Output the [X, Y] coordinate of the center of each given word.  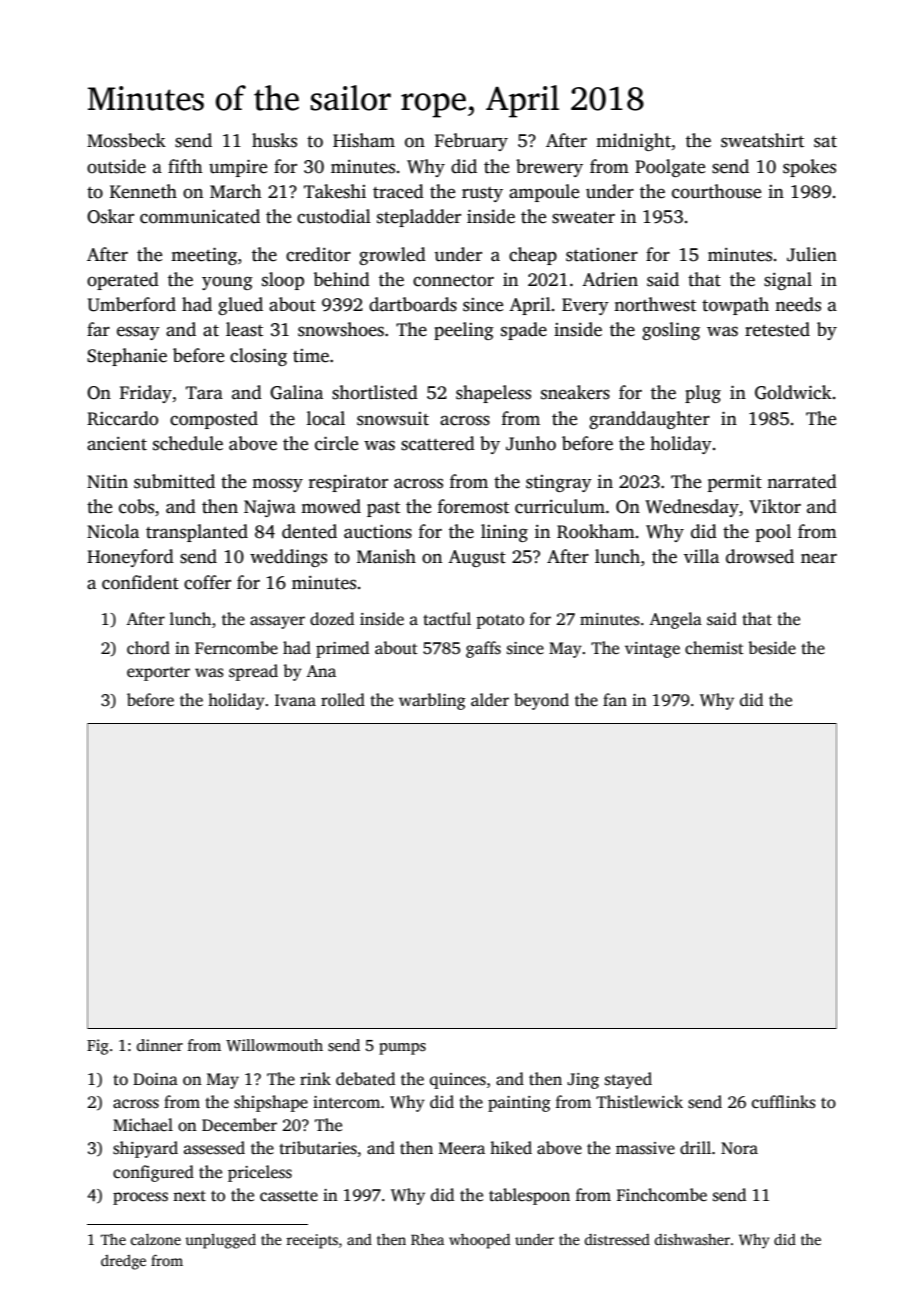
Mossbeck [126, 140]
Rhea [427, 1239]
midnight [633, 142]
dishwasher [692, 1239]
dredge [123, 1262]
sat [825, 142]
